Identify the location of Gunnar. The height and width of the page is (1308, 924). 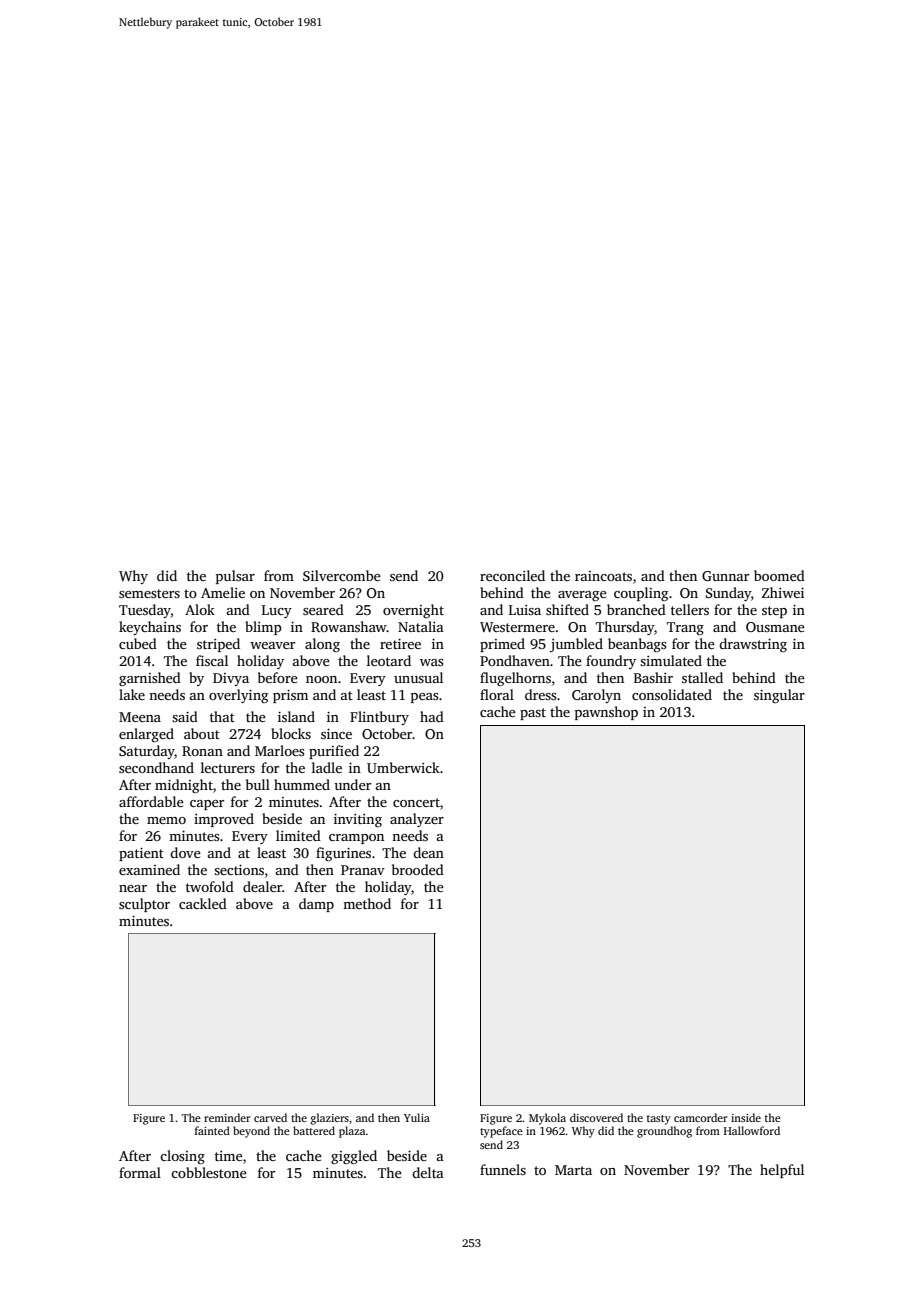
(725, 576).
